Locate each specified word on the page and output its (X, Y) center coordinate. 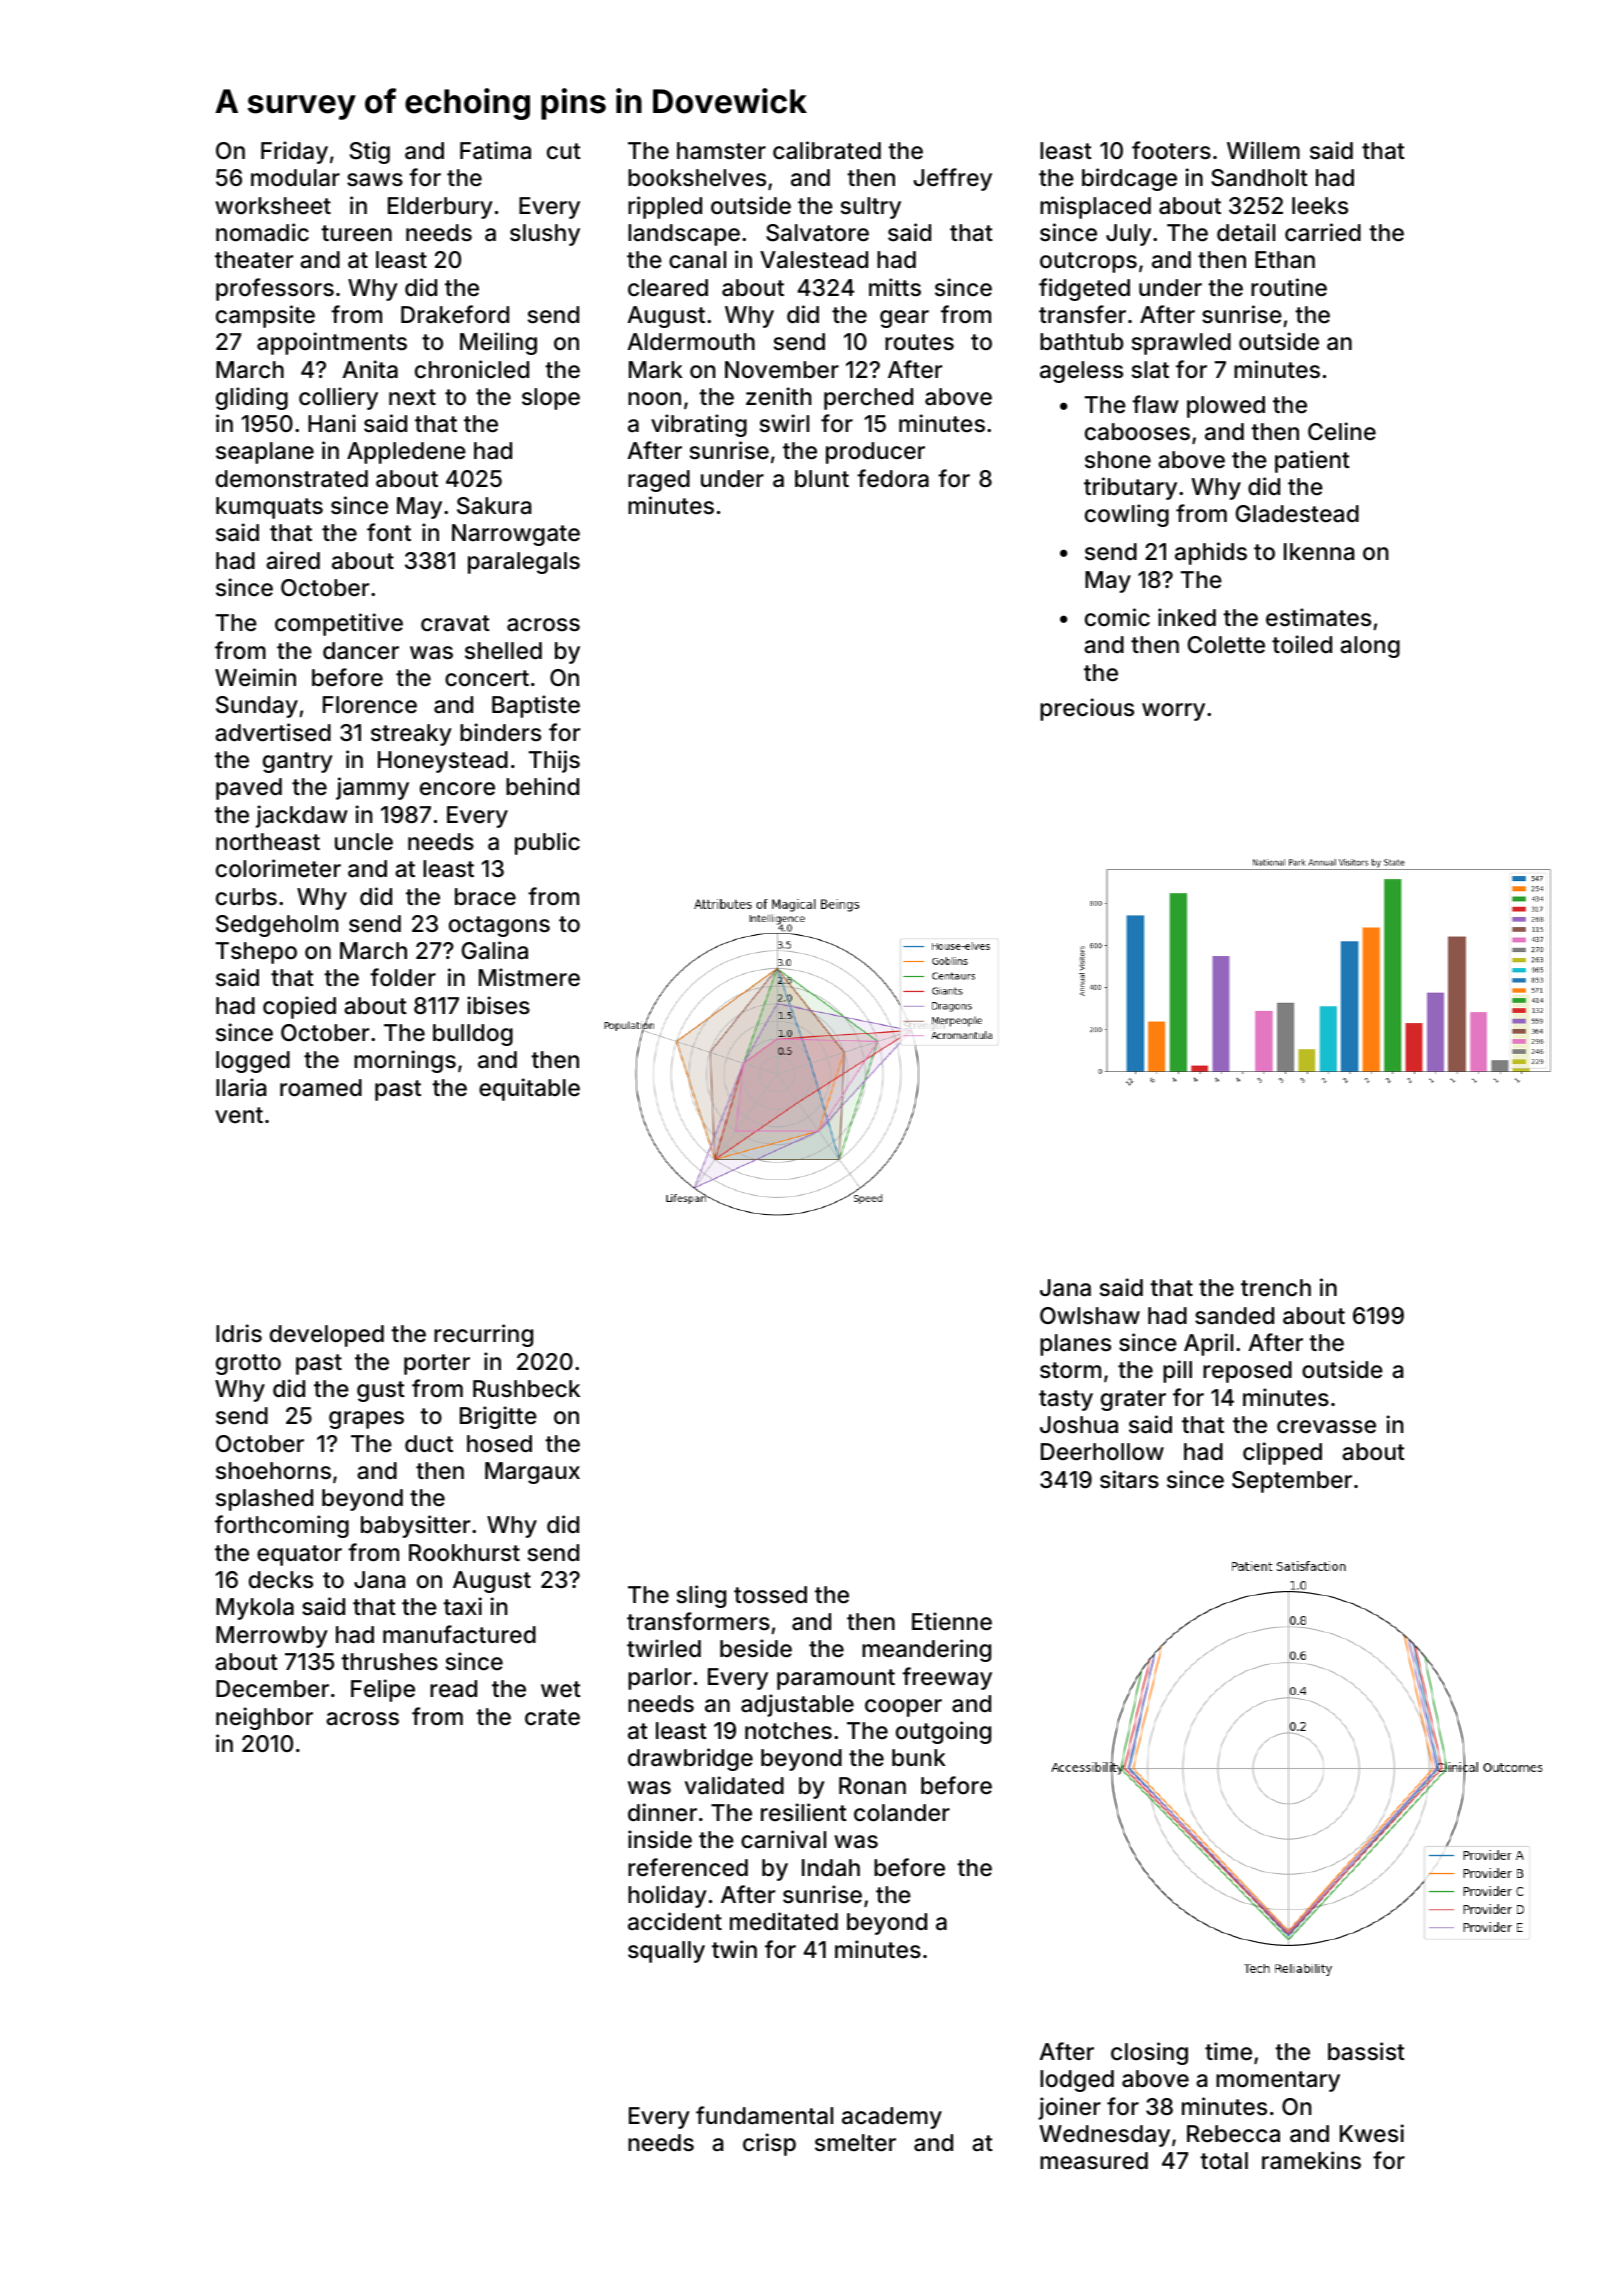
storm (1070, 1370)
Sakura (494, 506)
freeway (947, 1678)
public (547, 843)
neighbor (264, 1718)
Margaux (532, 1473)
